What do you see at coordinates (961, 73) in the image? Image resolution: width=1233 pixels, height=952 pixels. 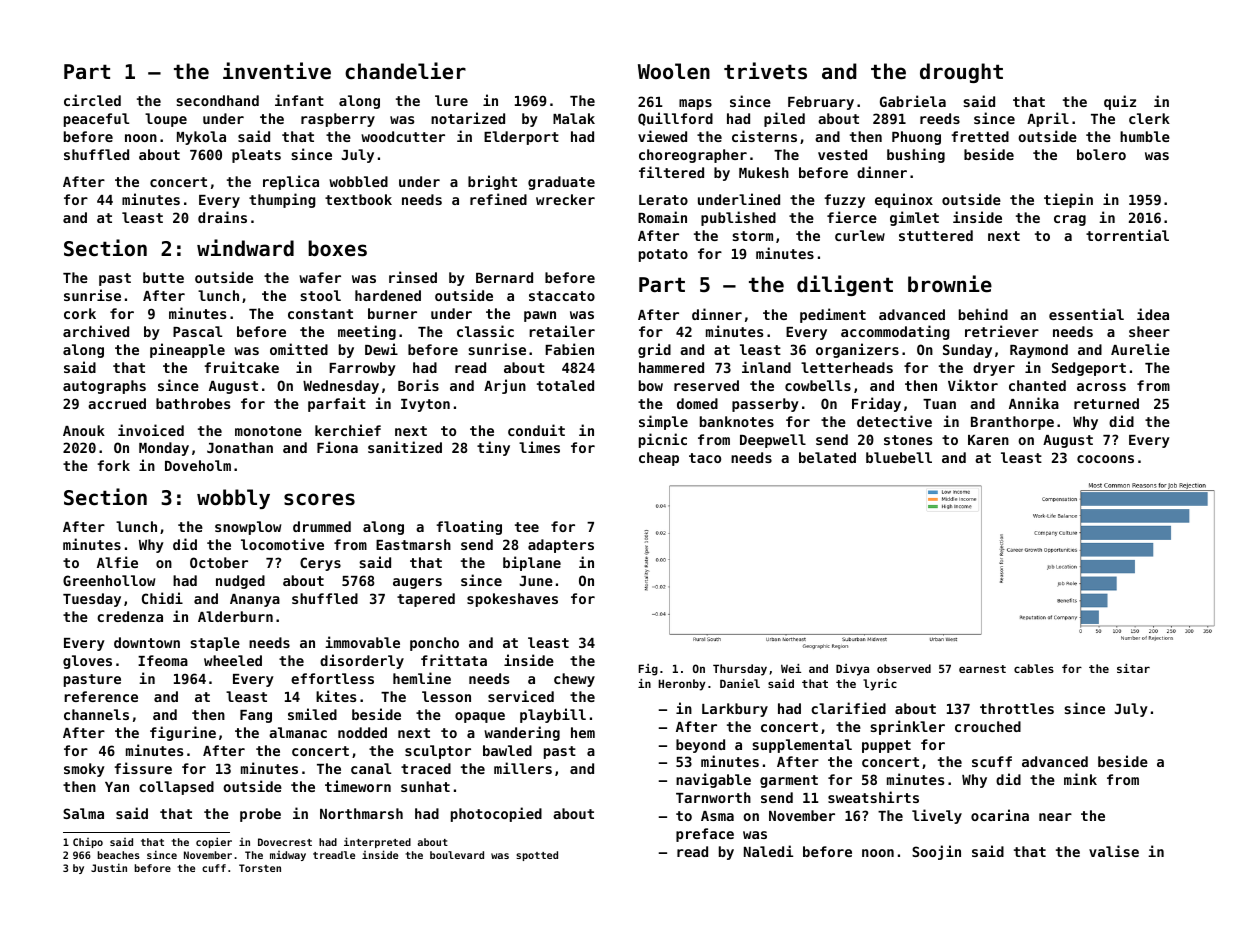 I see `drought` at bounding box center [961, 73].
